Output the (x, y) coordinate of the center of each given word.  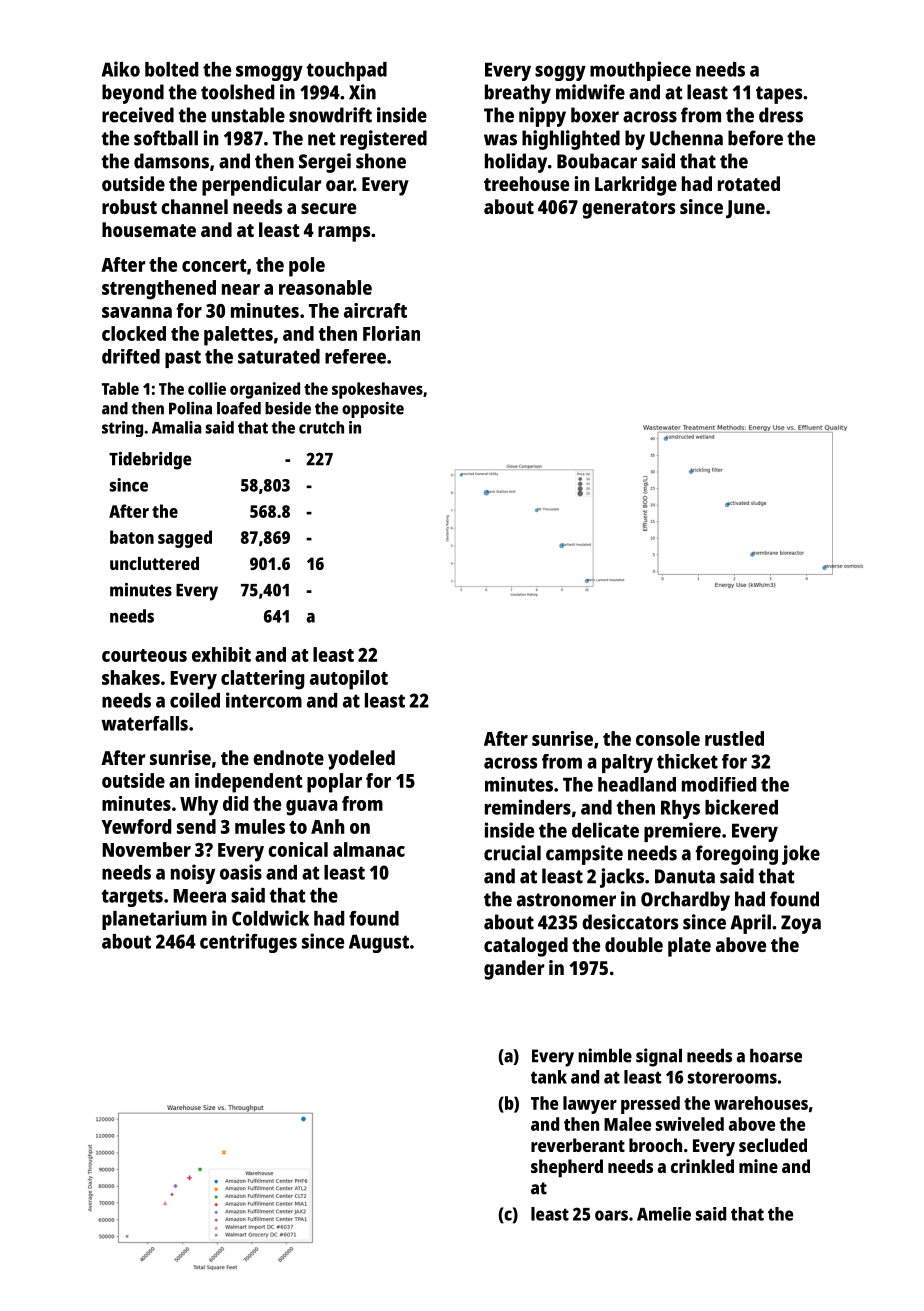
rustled (734, 738)
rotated (749, 183)
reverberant (578, 1145)
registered (383, 140)
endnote (288, 757)
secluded (773, 1145)
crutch (321, 427)
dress (781, 115)
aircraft (375, 310)
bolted (171, 69)
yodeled (361, 760)
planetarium (154, 920)
